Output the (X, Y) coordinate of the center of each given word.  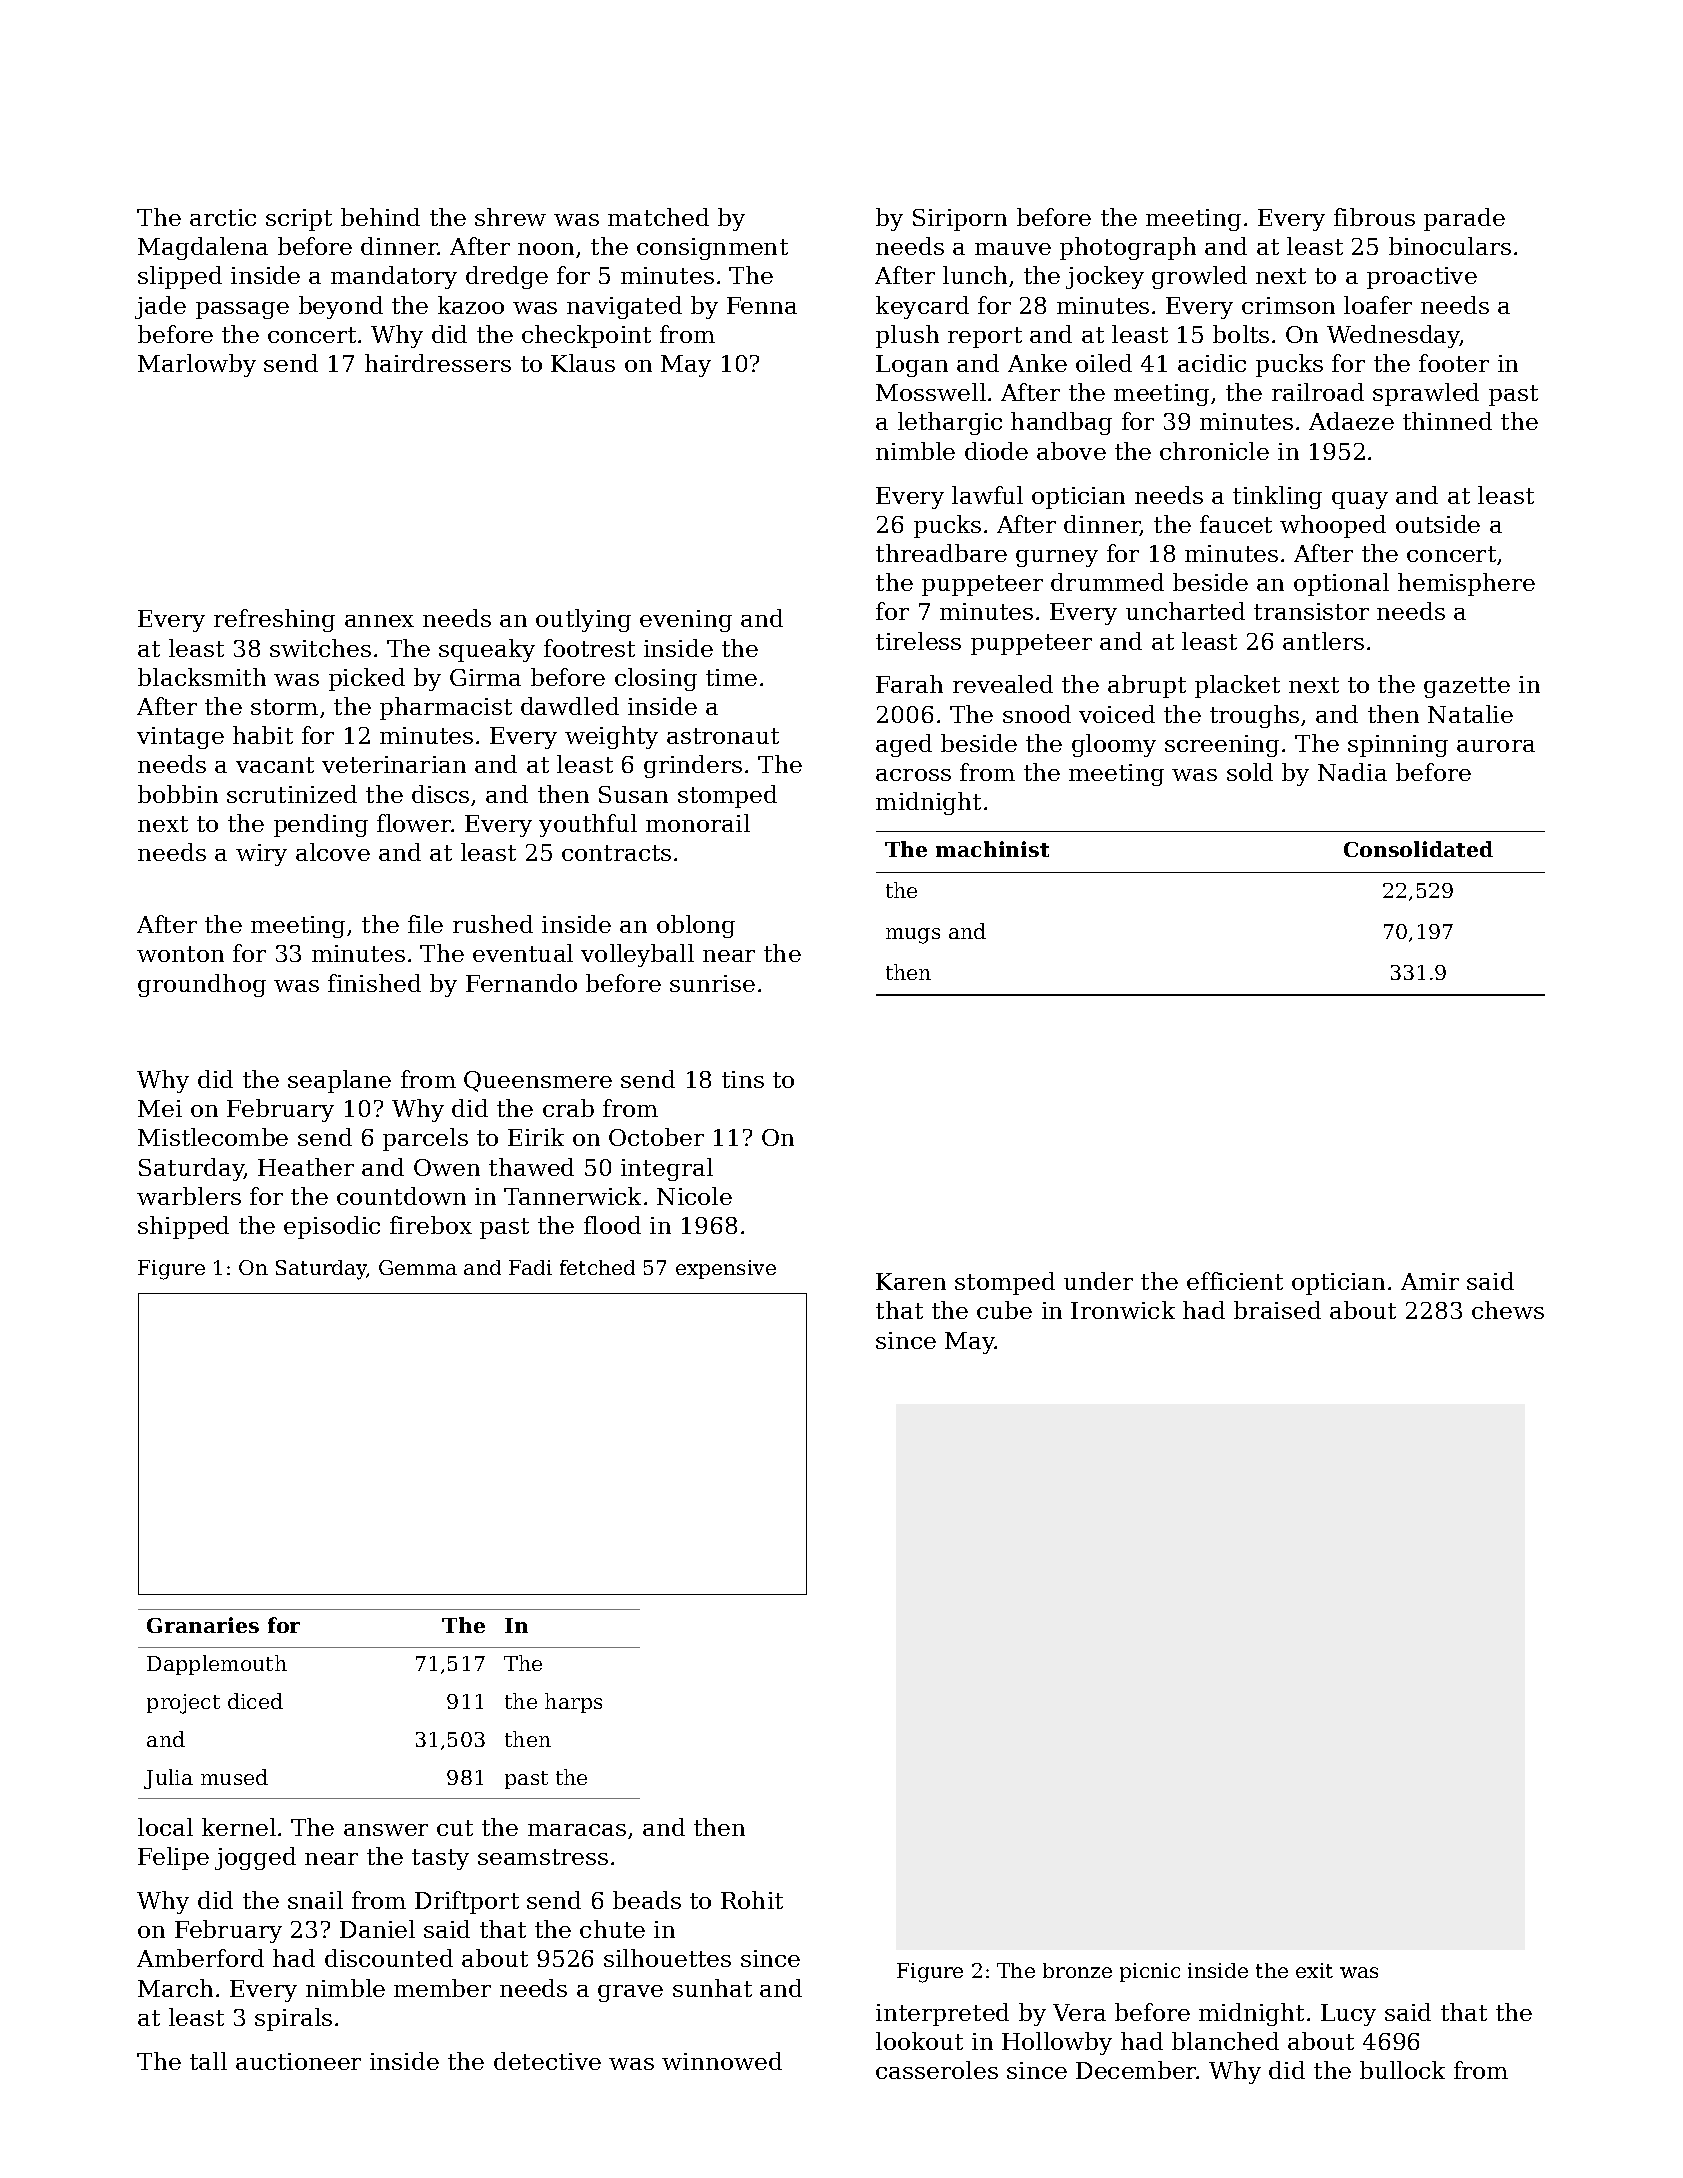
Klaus (583, 363)
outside (1438, 524)
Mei (160, 1108)
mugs (913, 936)
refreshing (274, 620)
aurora (1496, 746)
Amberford (200, 1958)
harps (573, 1703)
